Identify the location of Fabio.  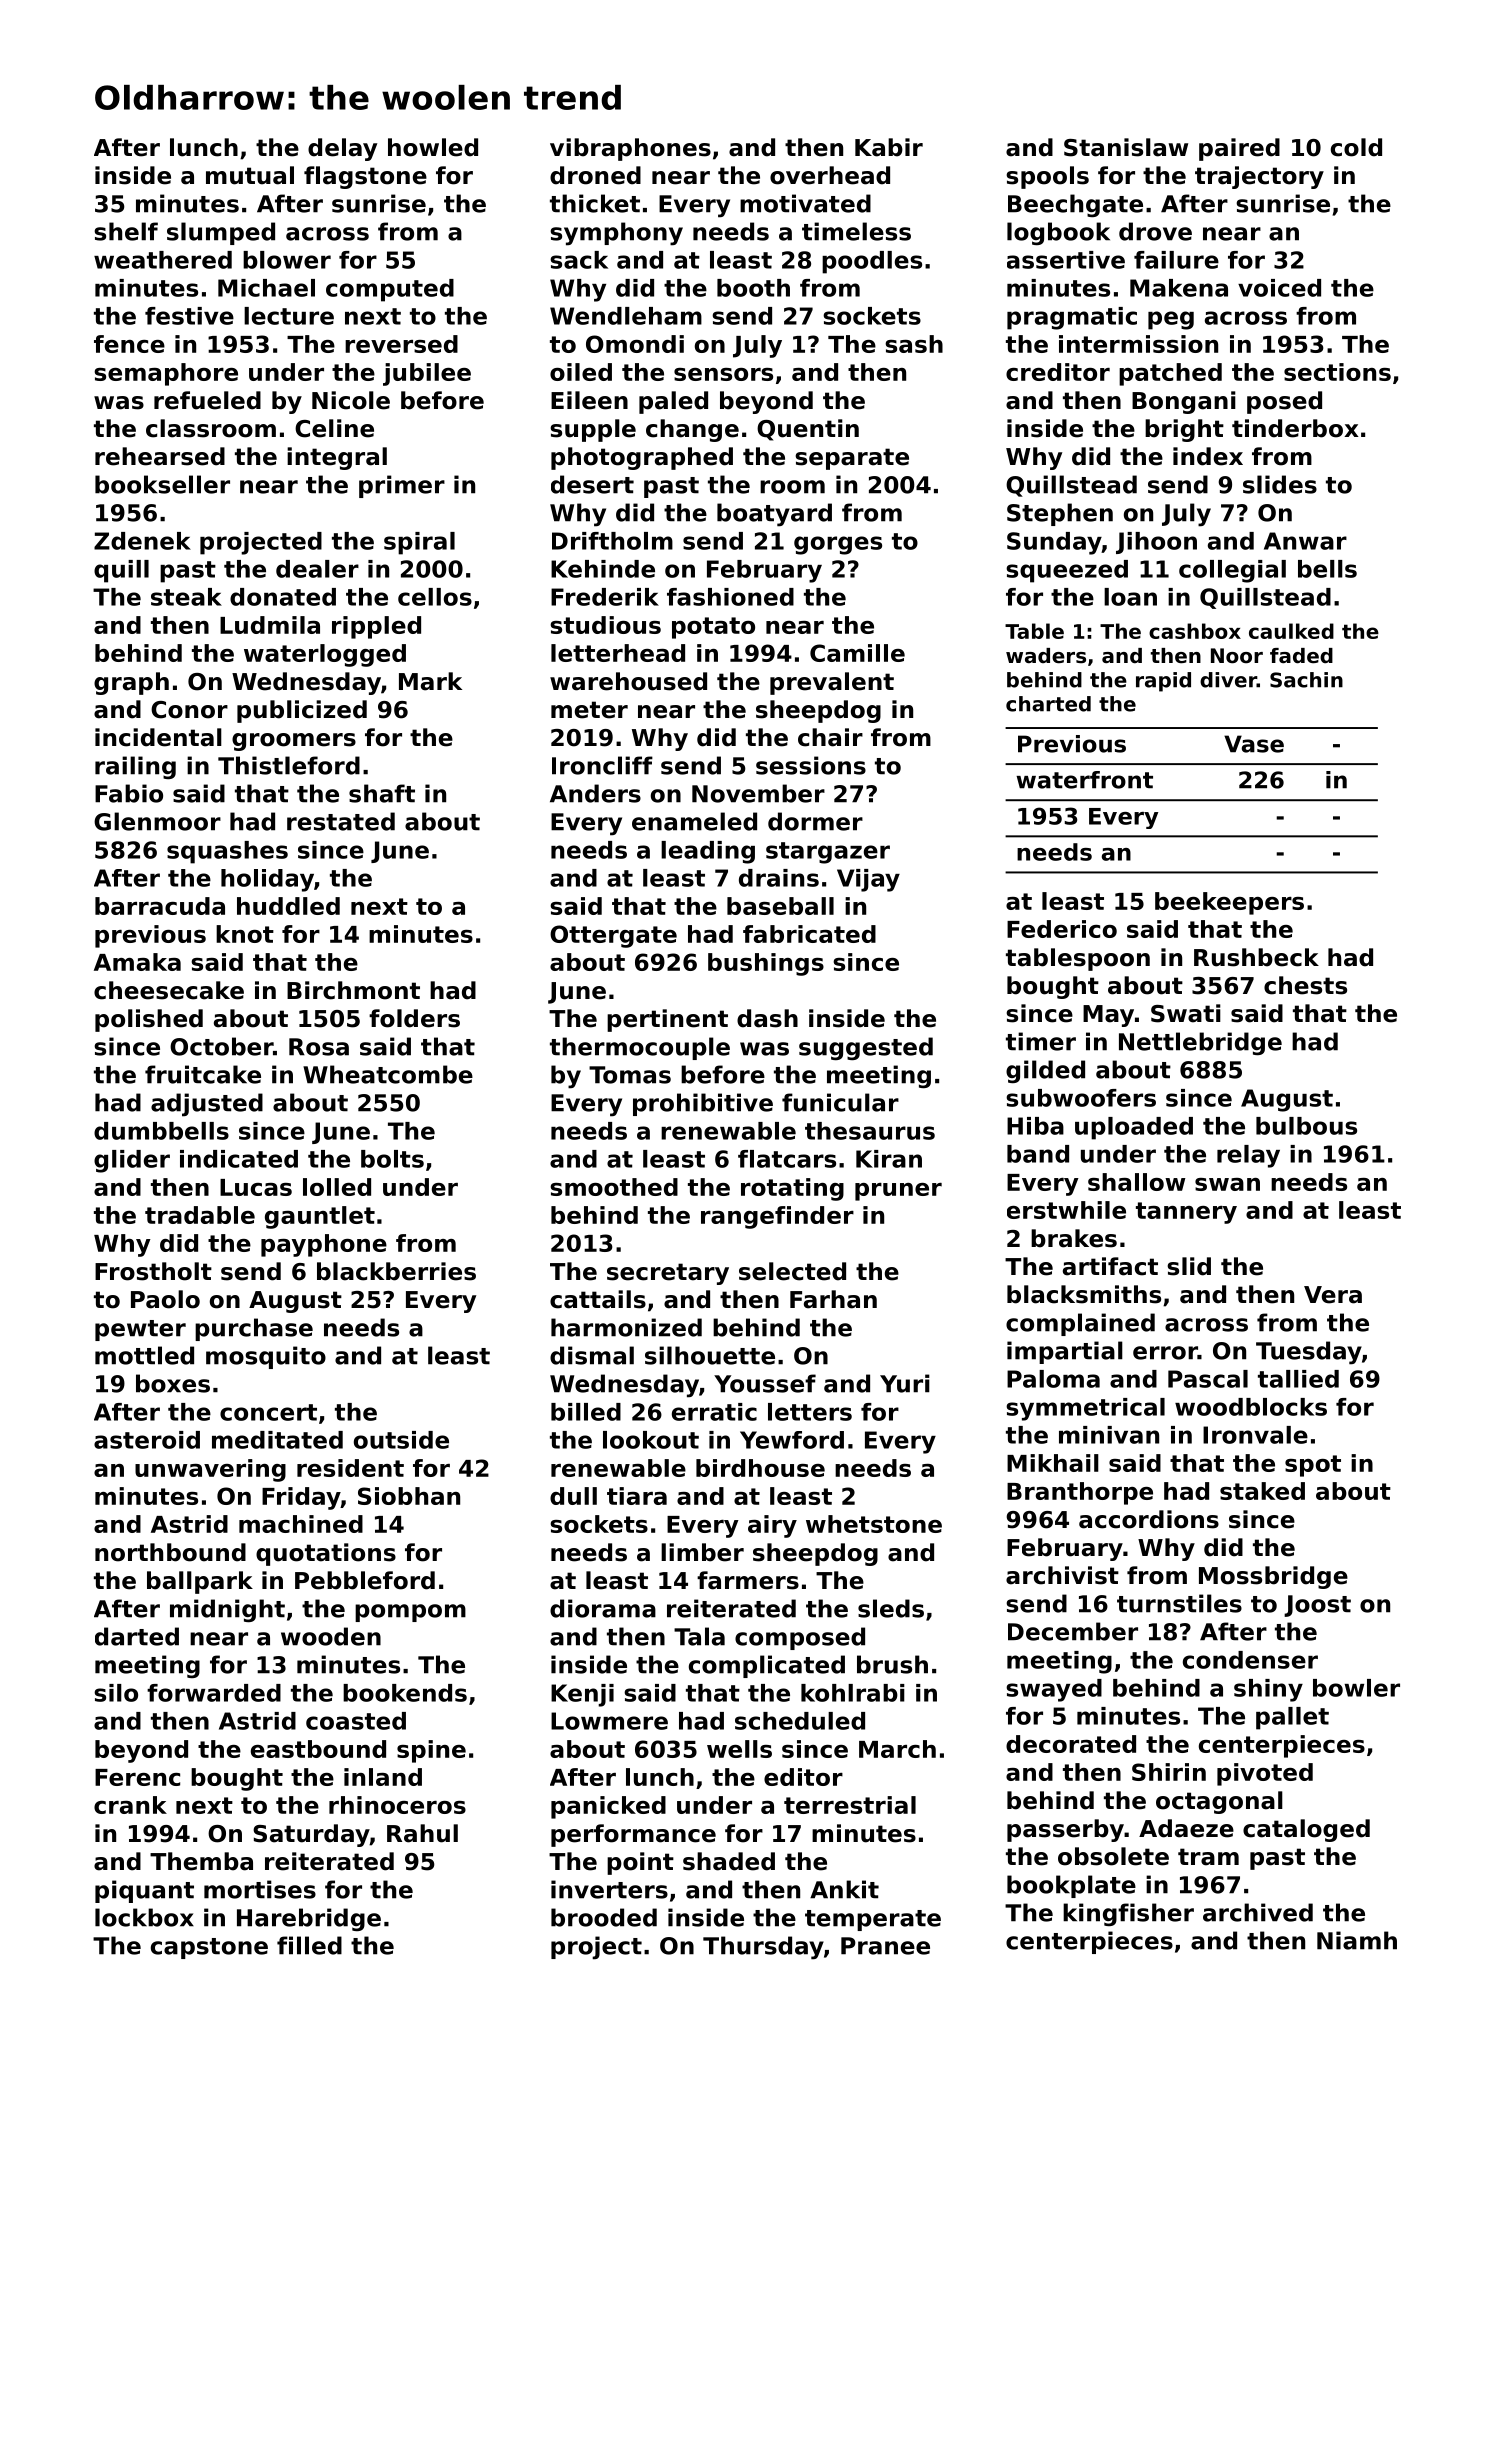
(129, 793).
